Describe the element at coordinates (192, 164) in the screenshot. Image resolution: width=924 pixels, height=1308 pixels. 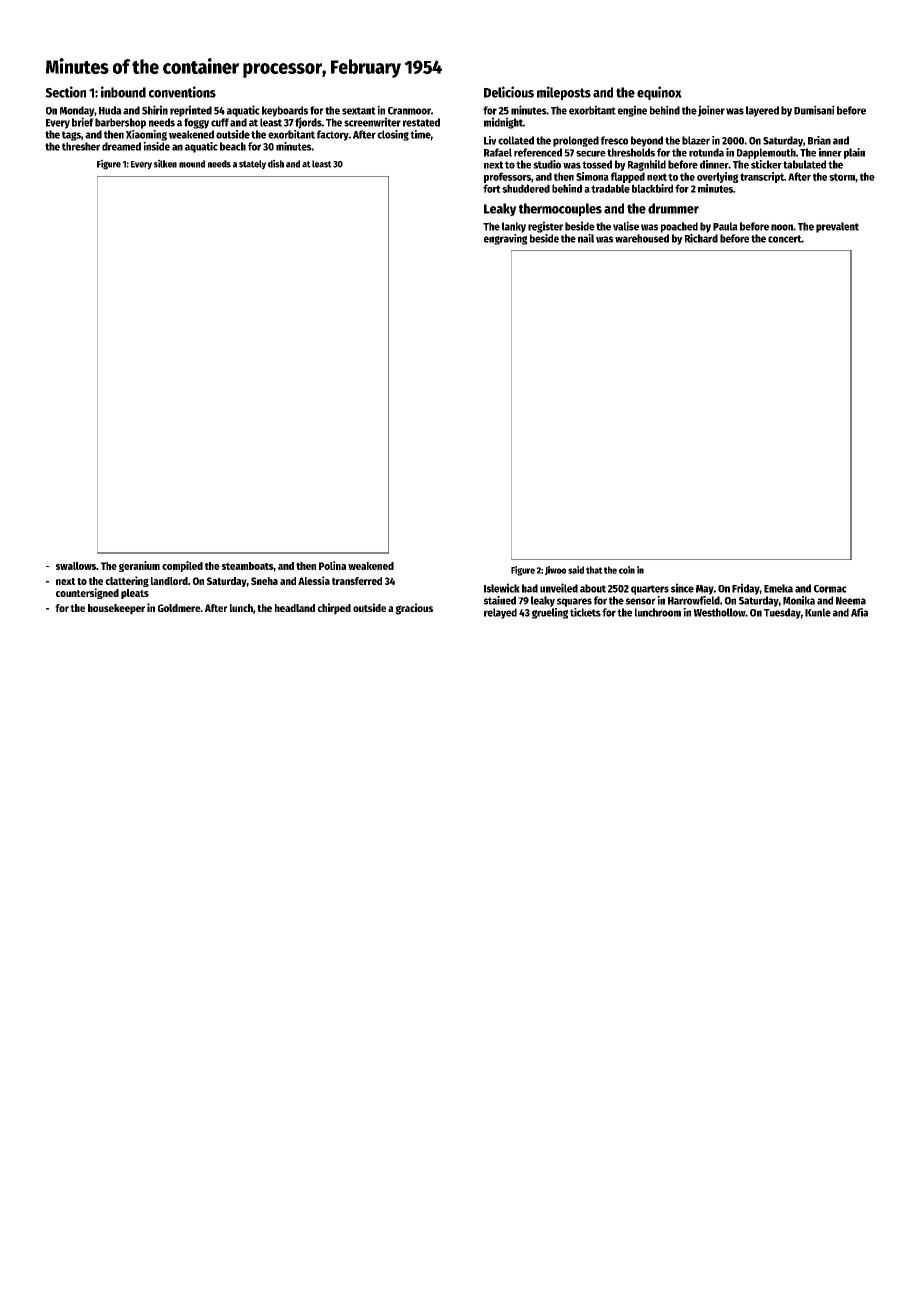
I see `mound` at that location.
